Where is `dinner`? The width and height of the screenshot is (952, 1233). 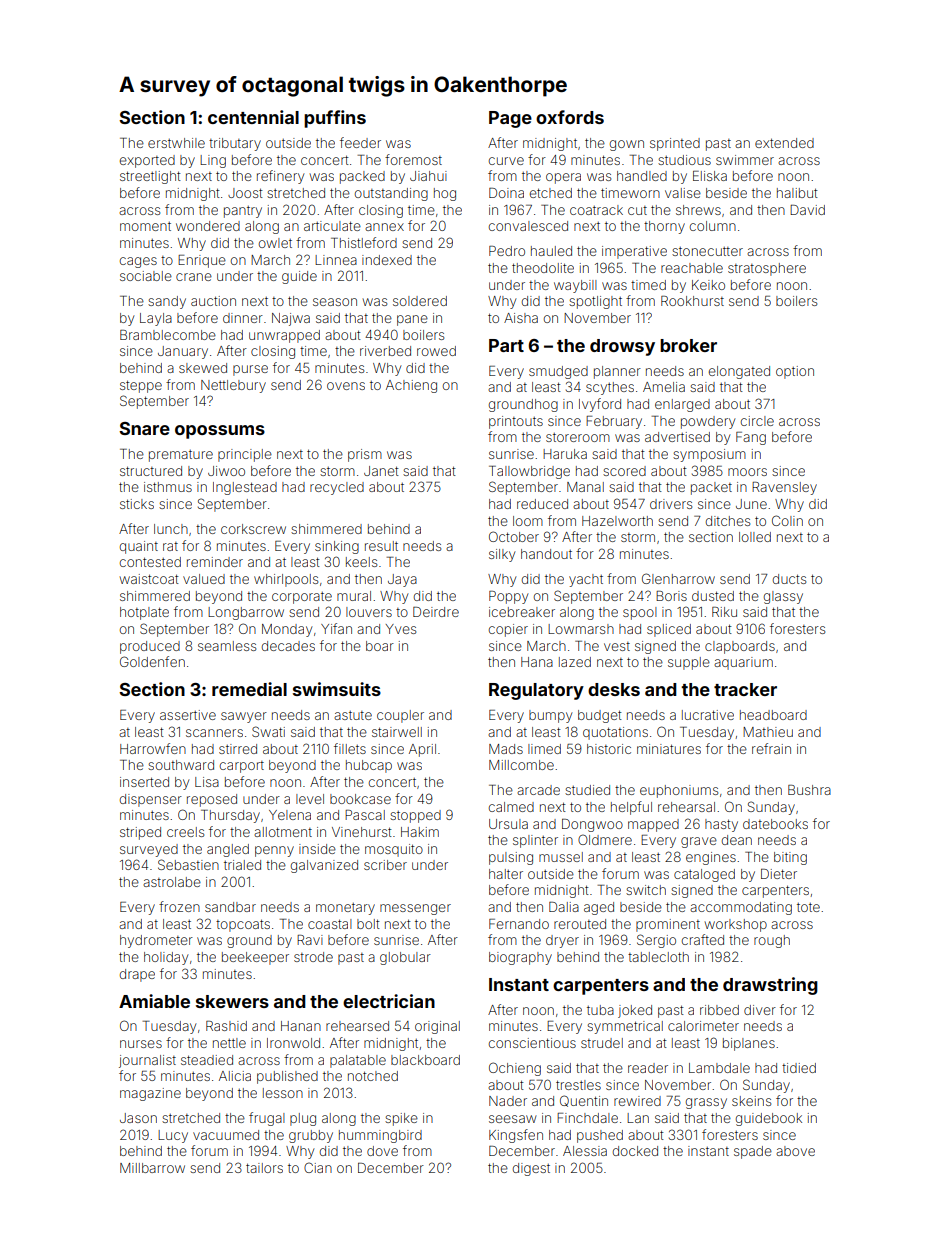 dinner is located at coordinates (243, 318).
